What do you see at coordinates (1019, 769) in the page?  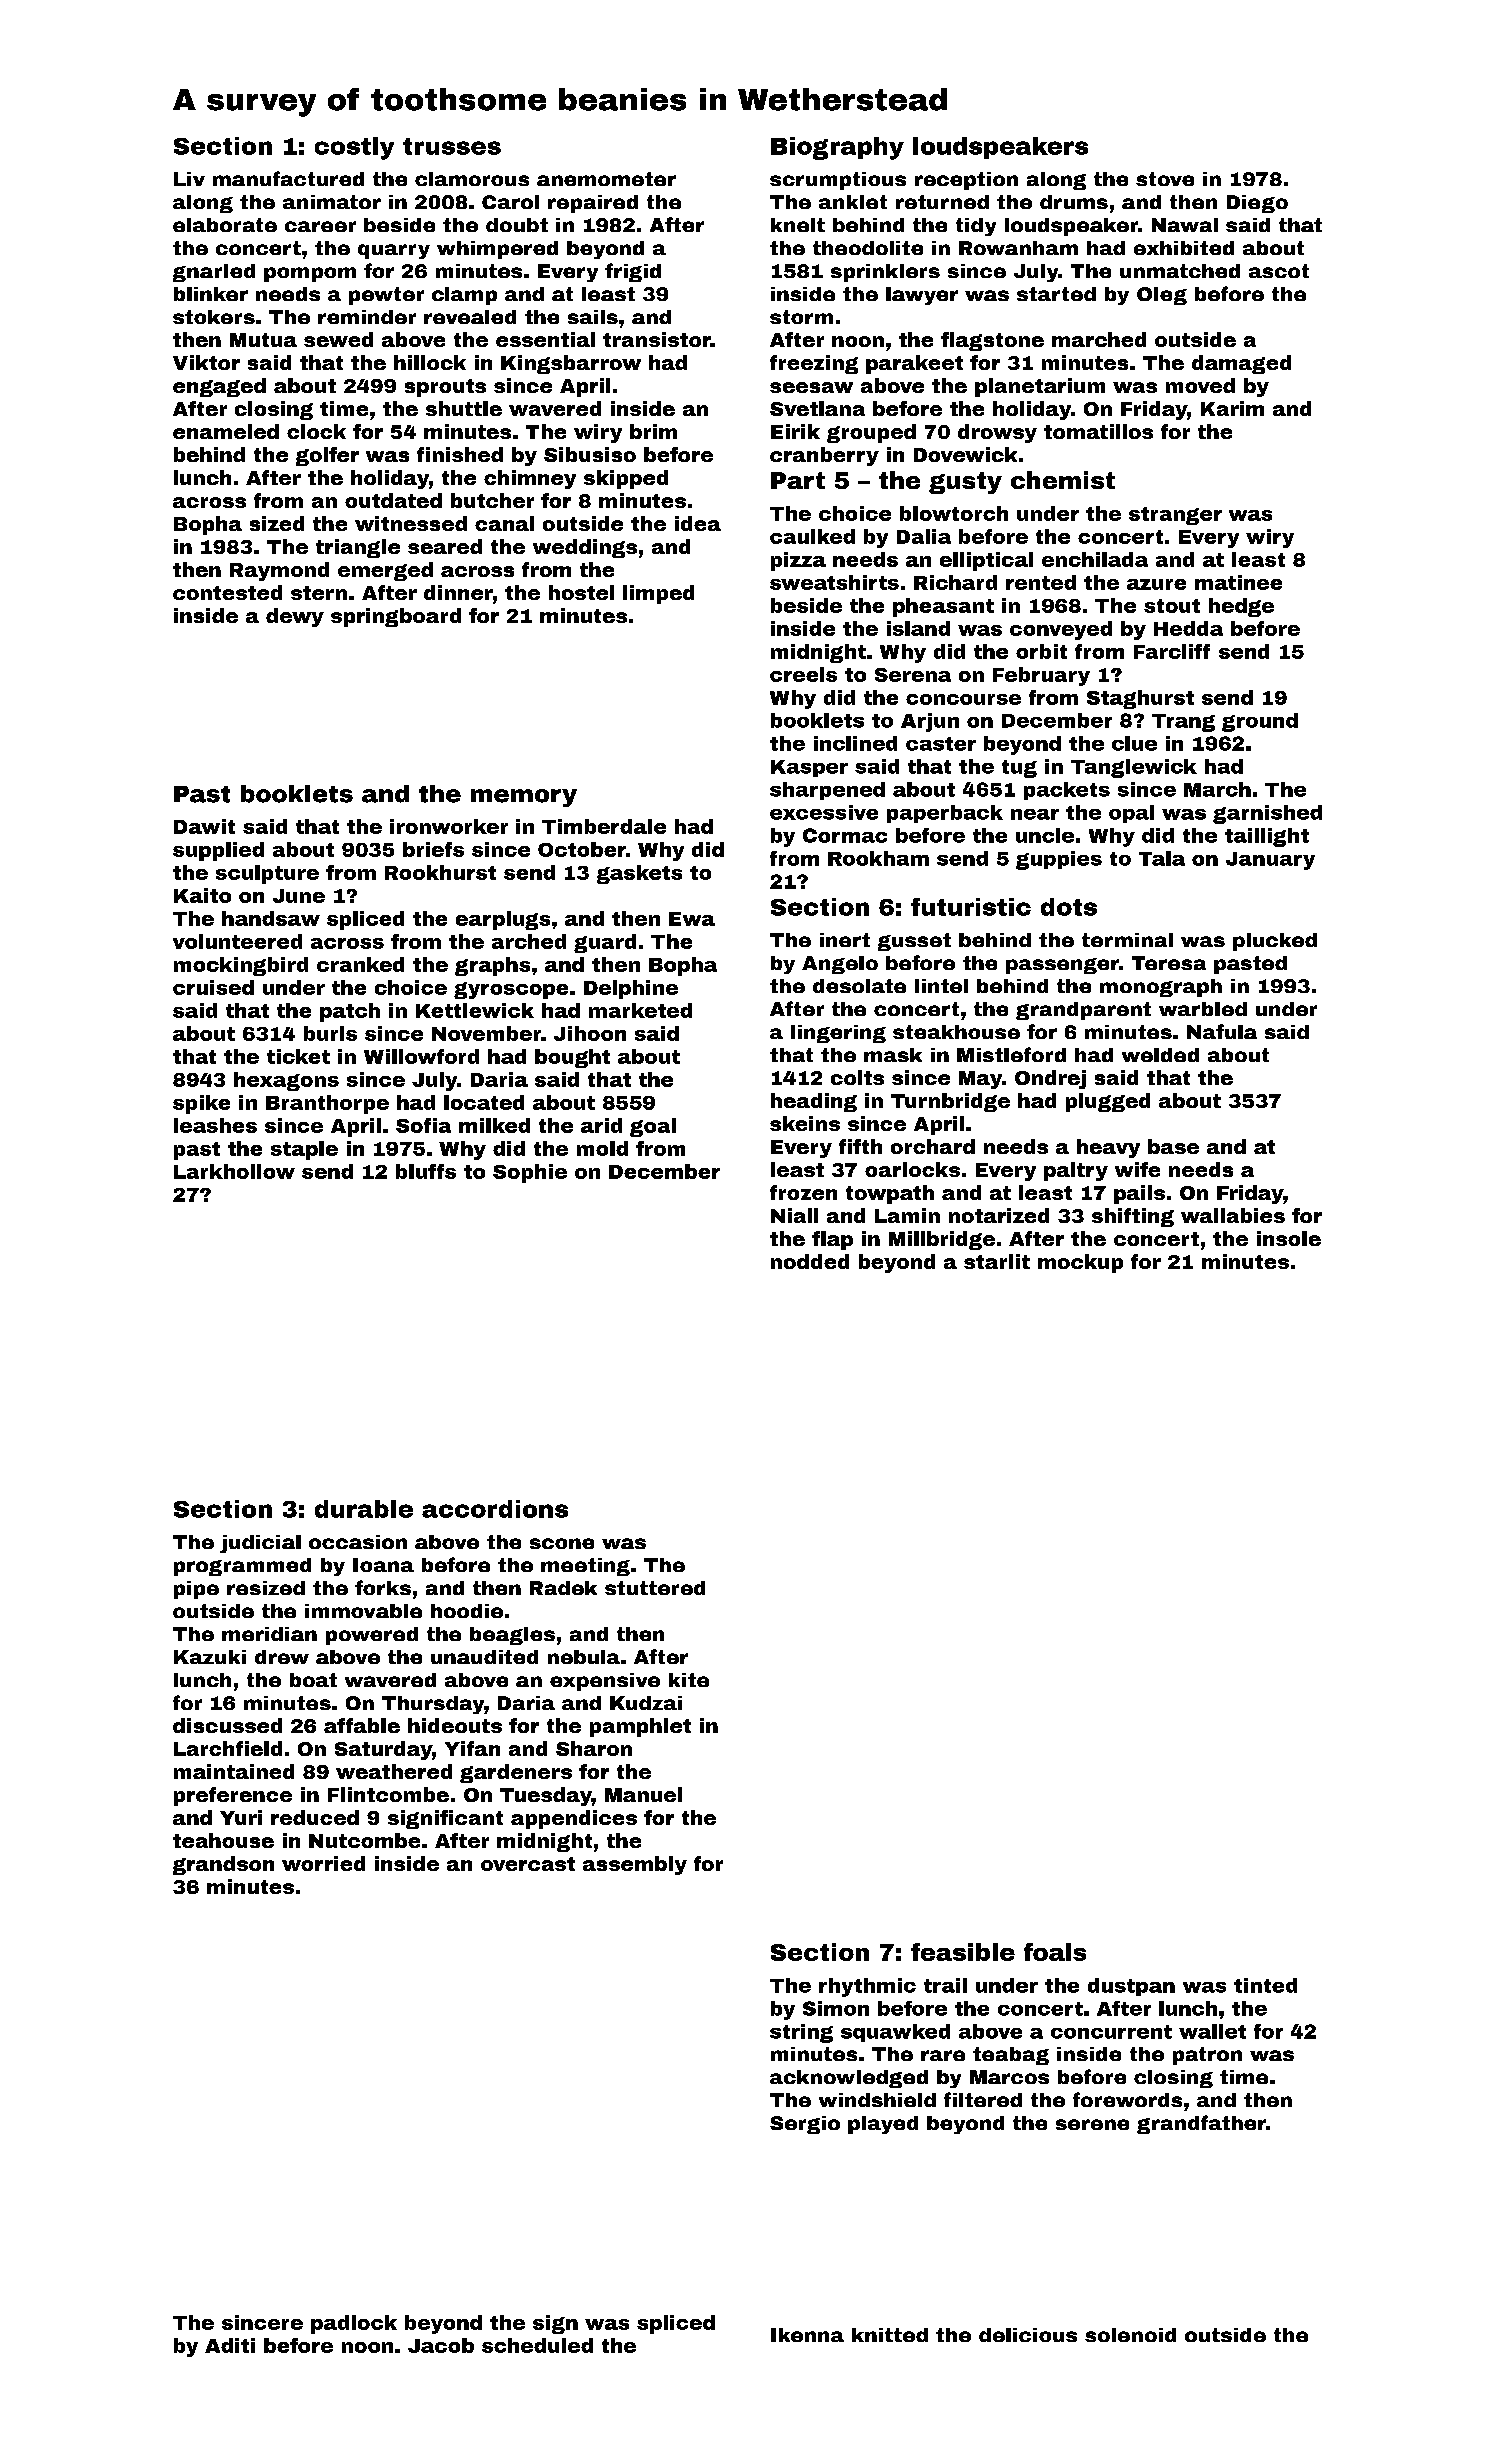 I see `tug` at bounding box center [1019, 769].
